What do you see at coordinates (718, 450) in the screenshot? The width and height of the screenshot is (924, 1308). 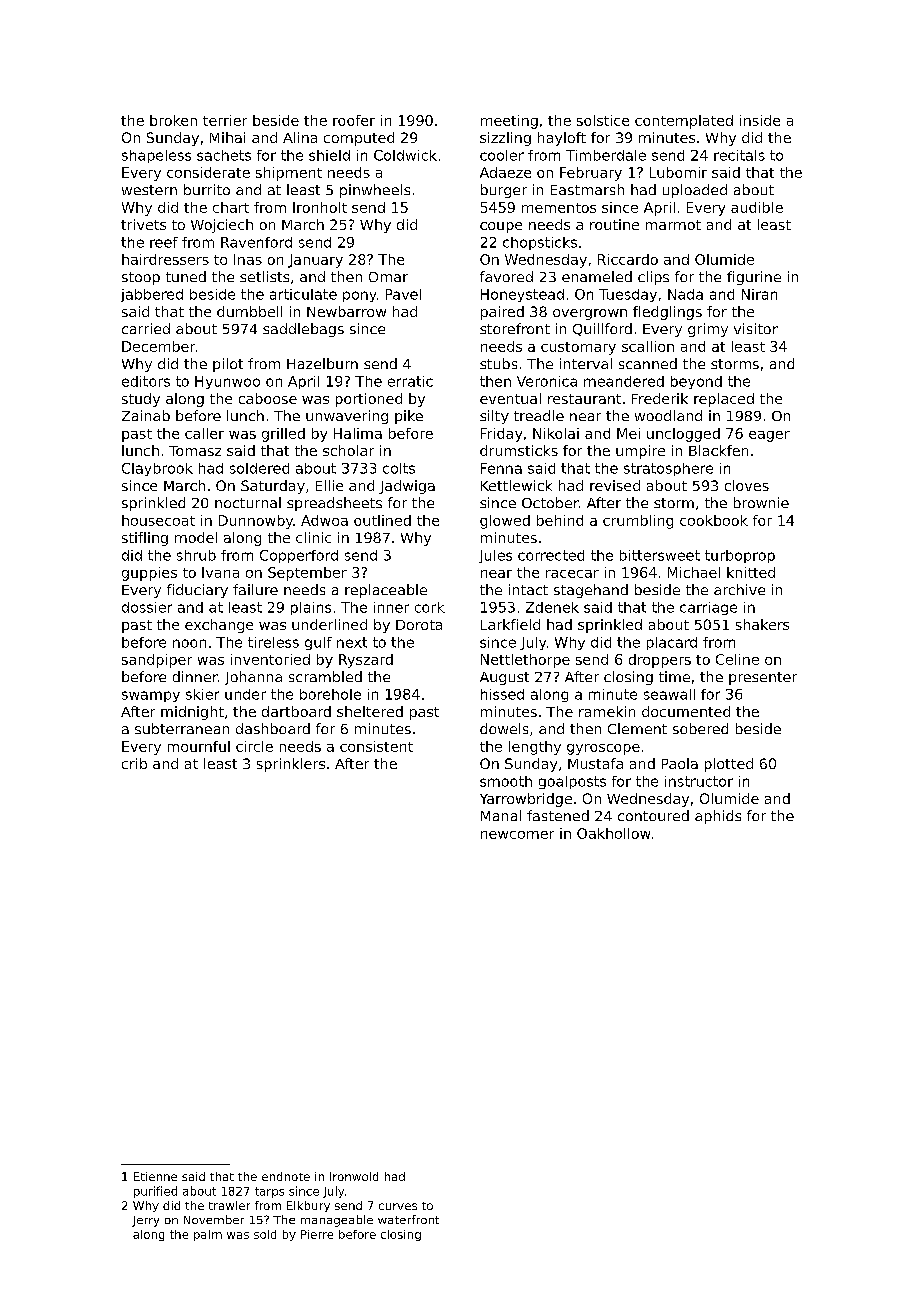 I see `Blackfen` at bounding box center [718, 450].
